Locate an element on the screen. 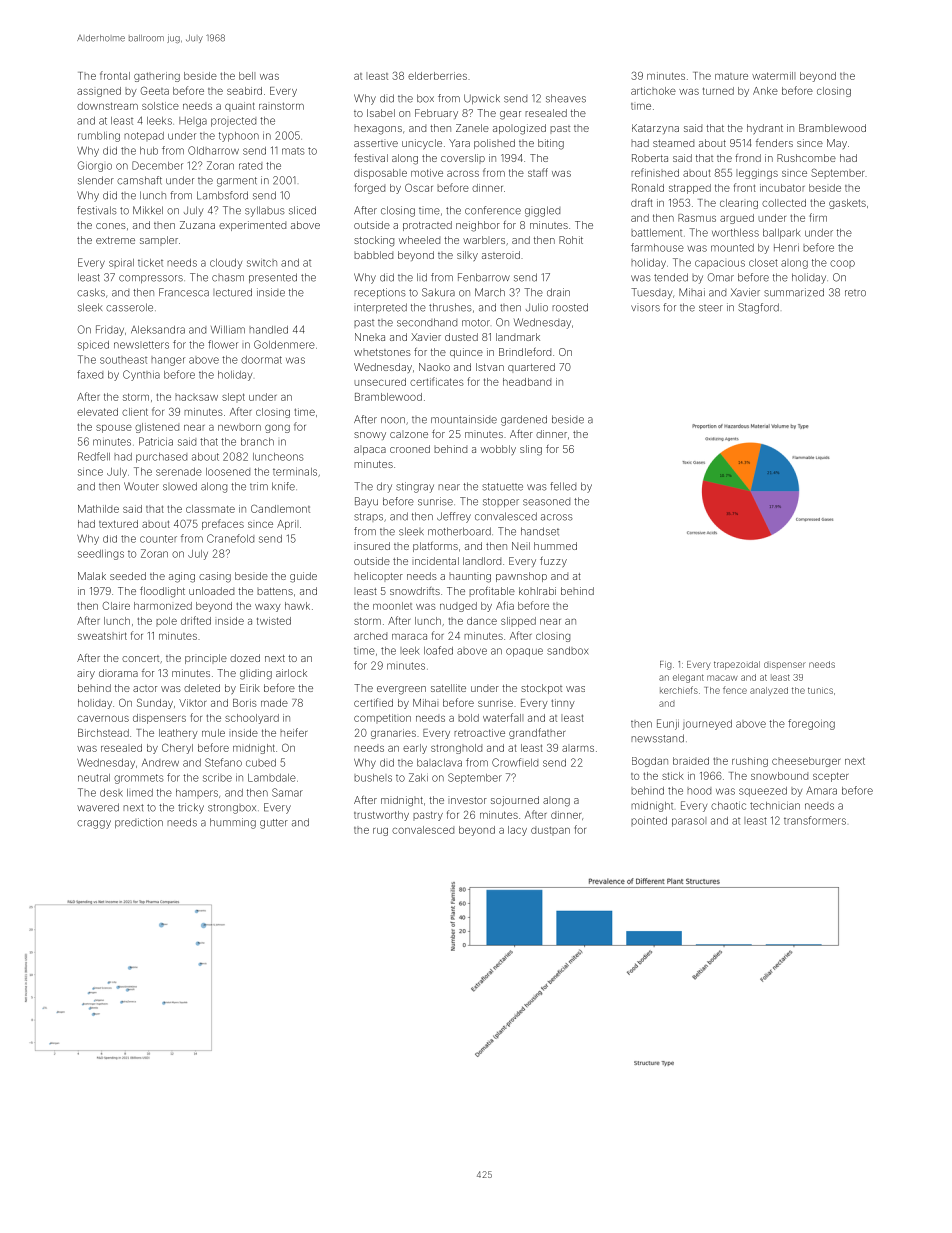 Image resolution: width=952 pixels, height=1233 pixels. mature is located at coordinates (731, 76).
